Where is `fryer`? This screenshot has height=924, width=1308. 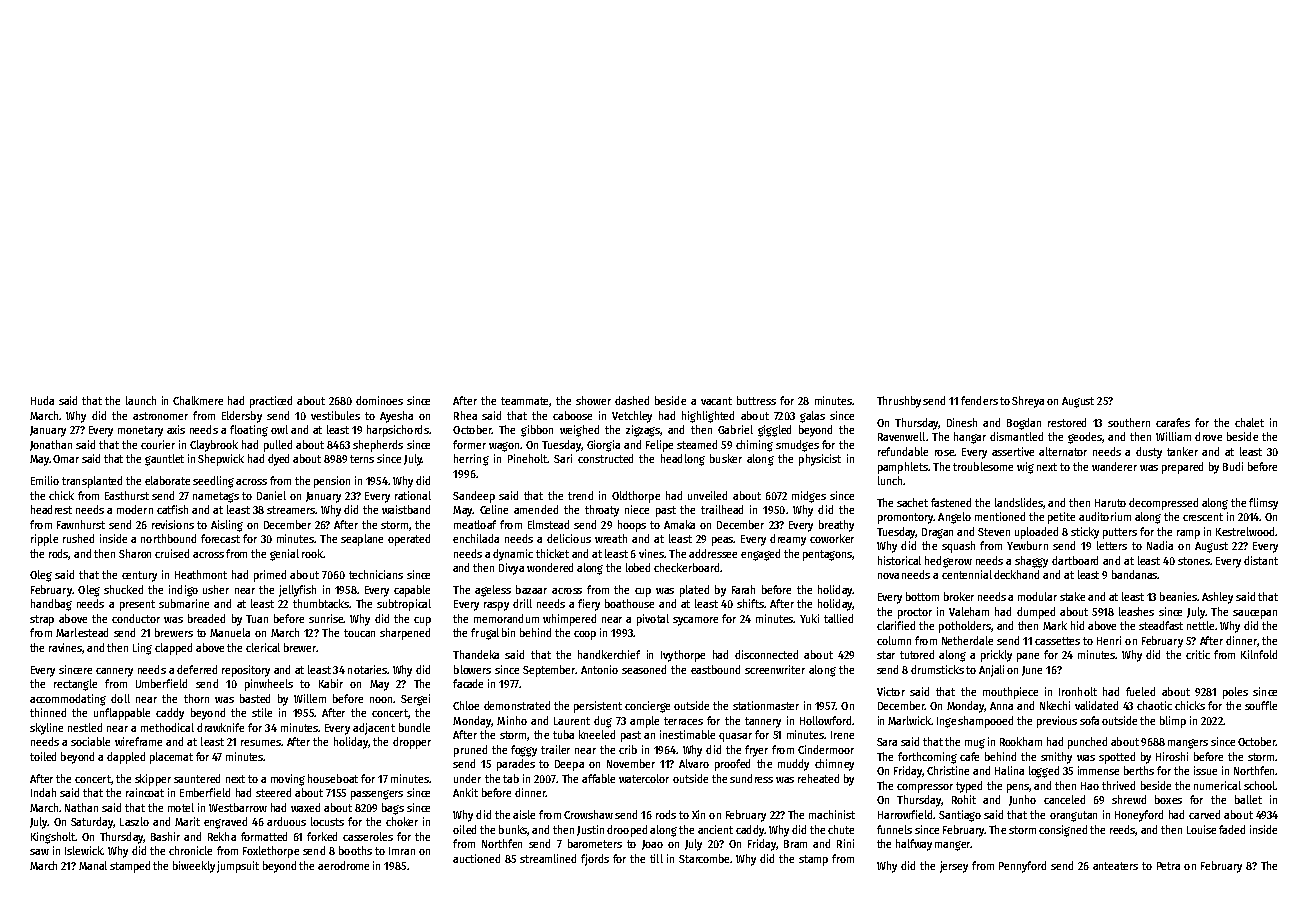
fryer is located at coordinates (756, 751).
